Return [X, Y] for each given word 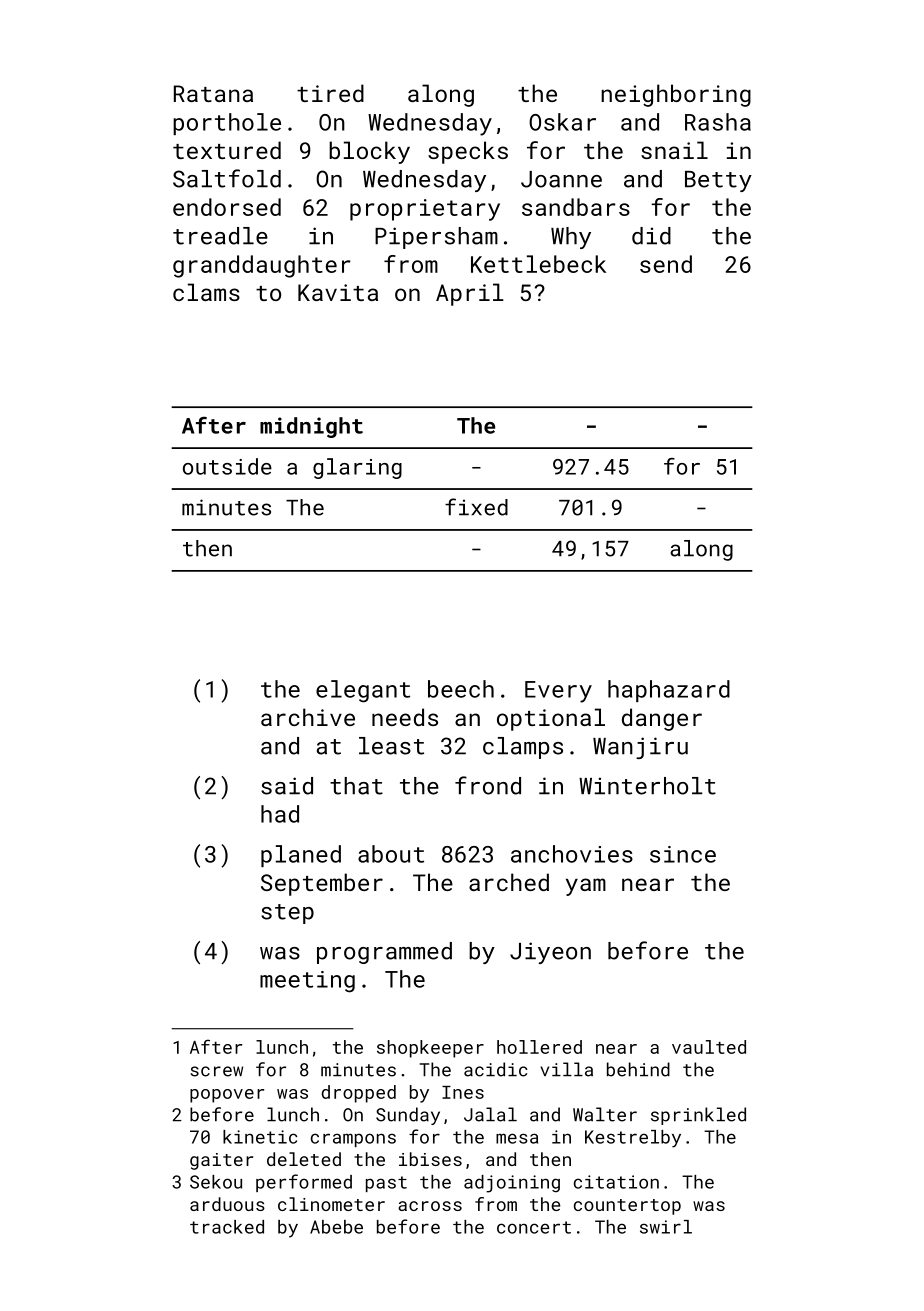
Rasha [718, 122]
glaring [357, 468]
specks [468, 152]
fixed [476, 507]
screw [216, 1071]
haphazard [669, 691]
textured [227, 150]
